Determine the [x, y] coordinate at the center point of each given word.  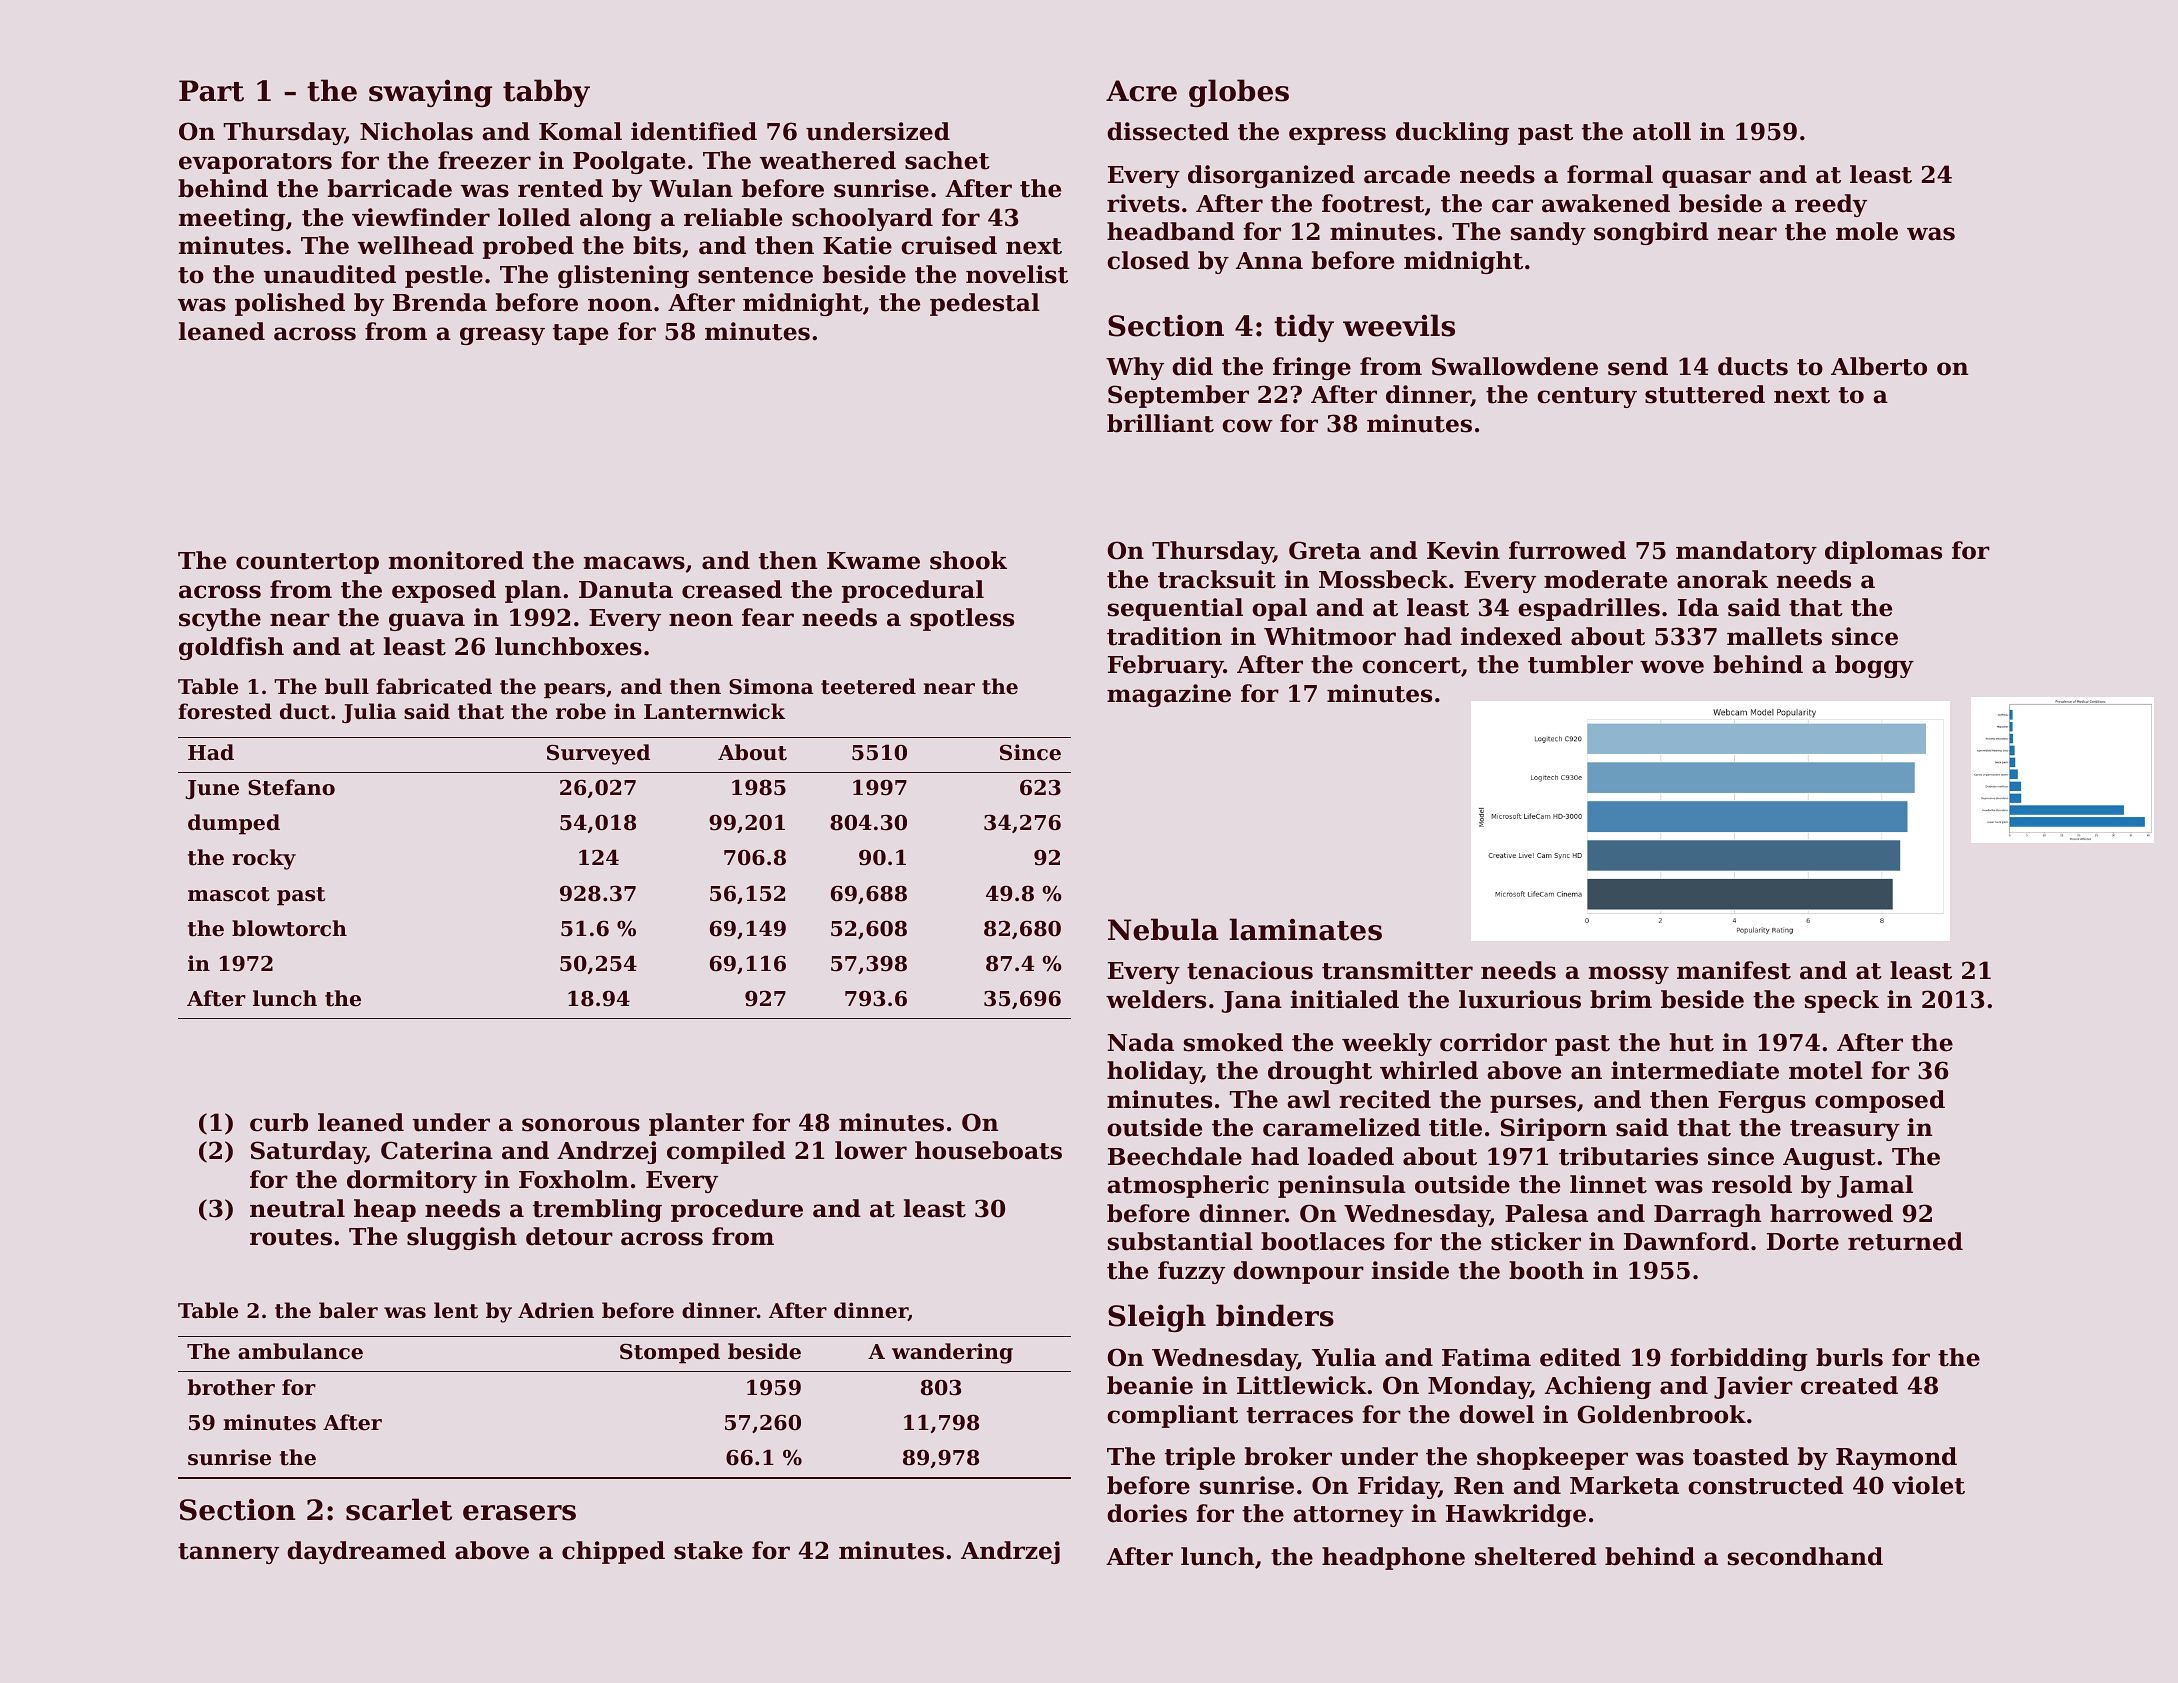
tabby [546, 93]
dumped [234, 824]
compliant [1172, 1416]
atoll [1662, 131]
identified [694, 131]
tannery [228, 1553]
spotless [962, 619]
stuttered [1705, 394]
